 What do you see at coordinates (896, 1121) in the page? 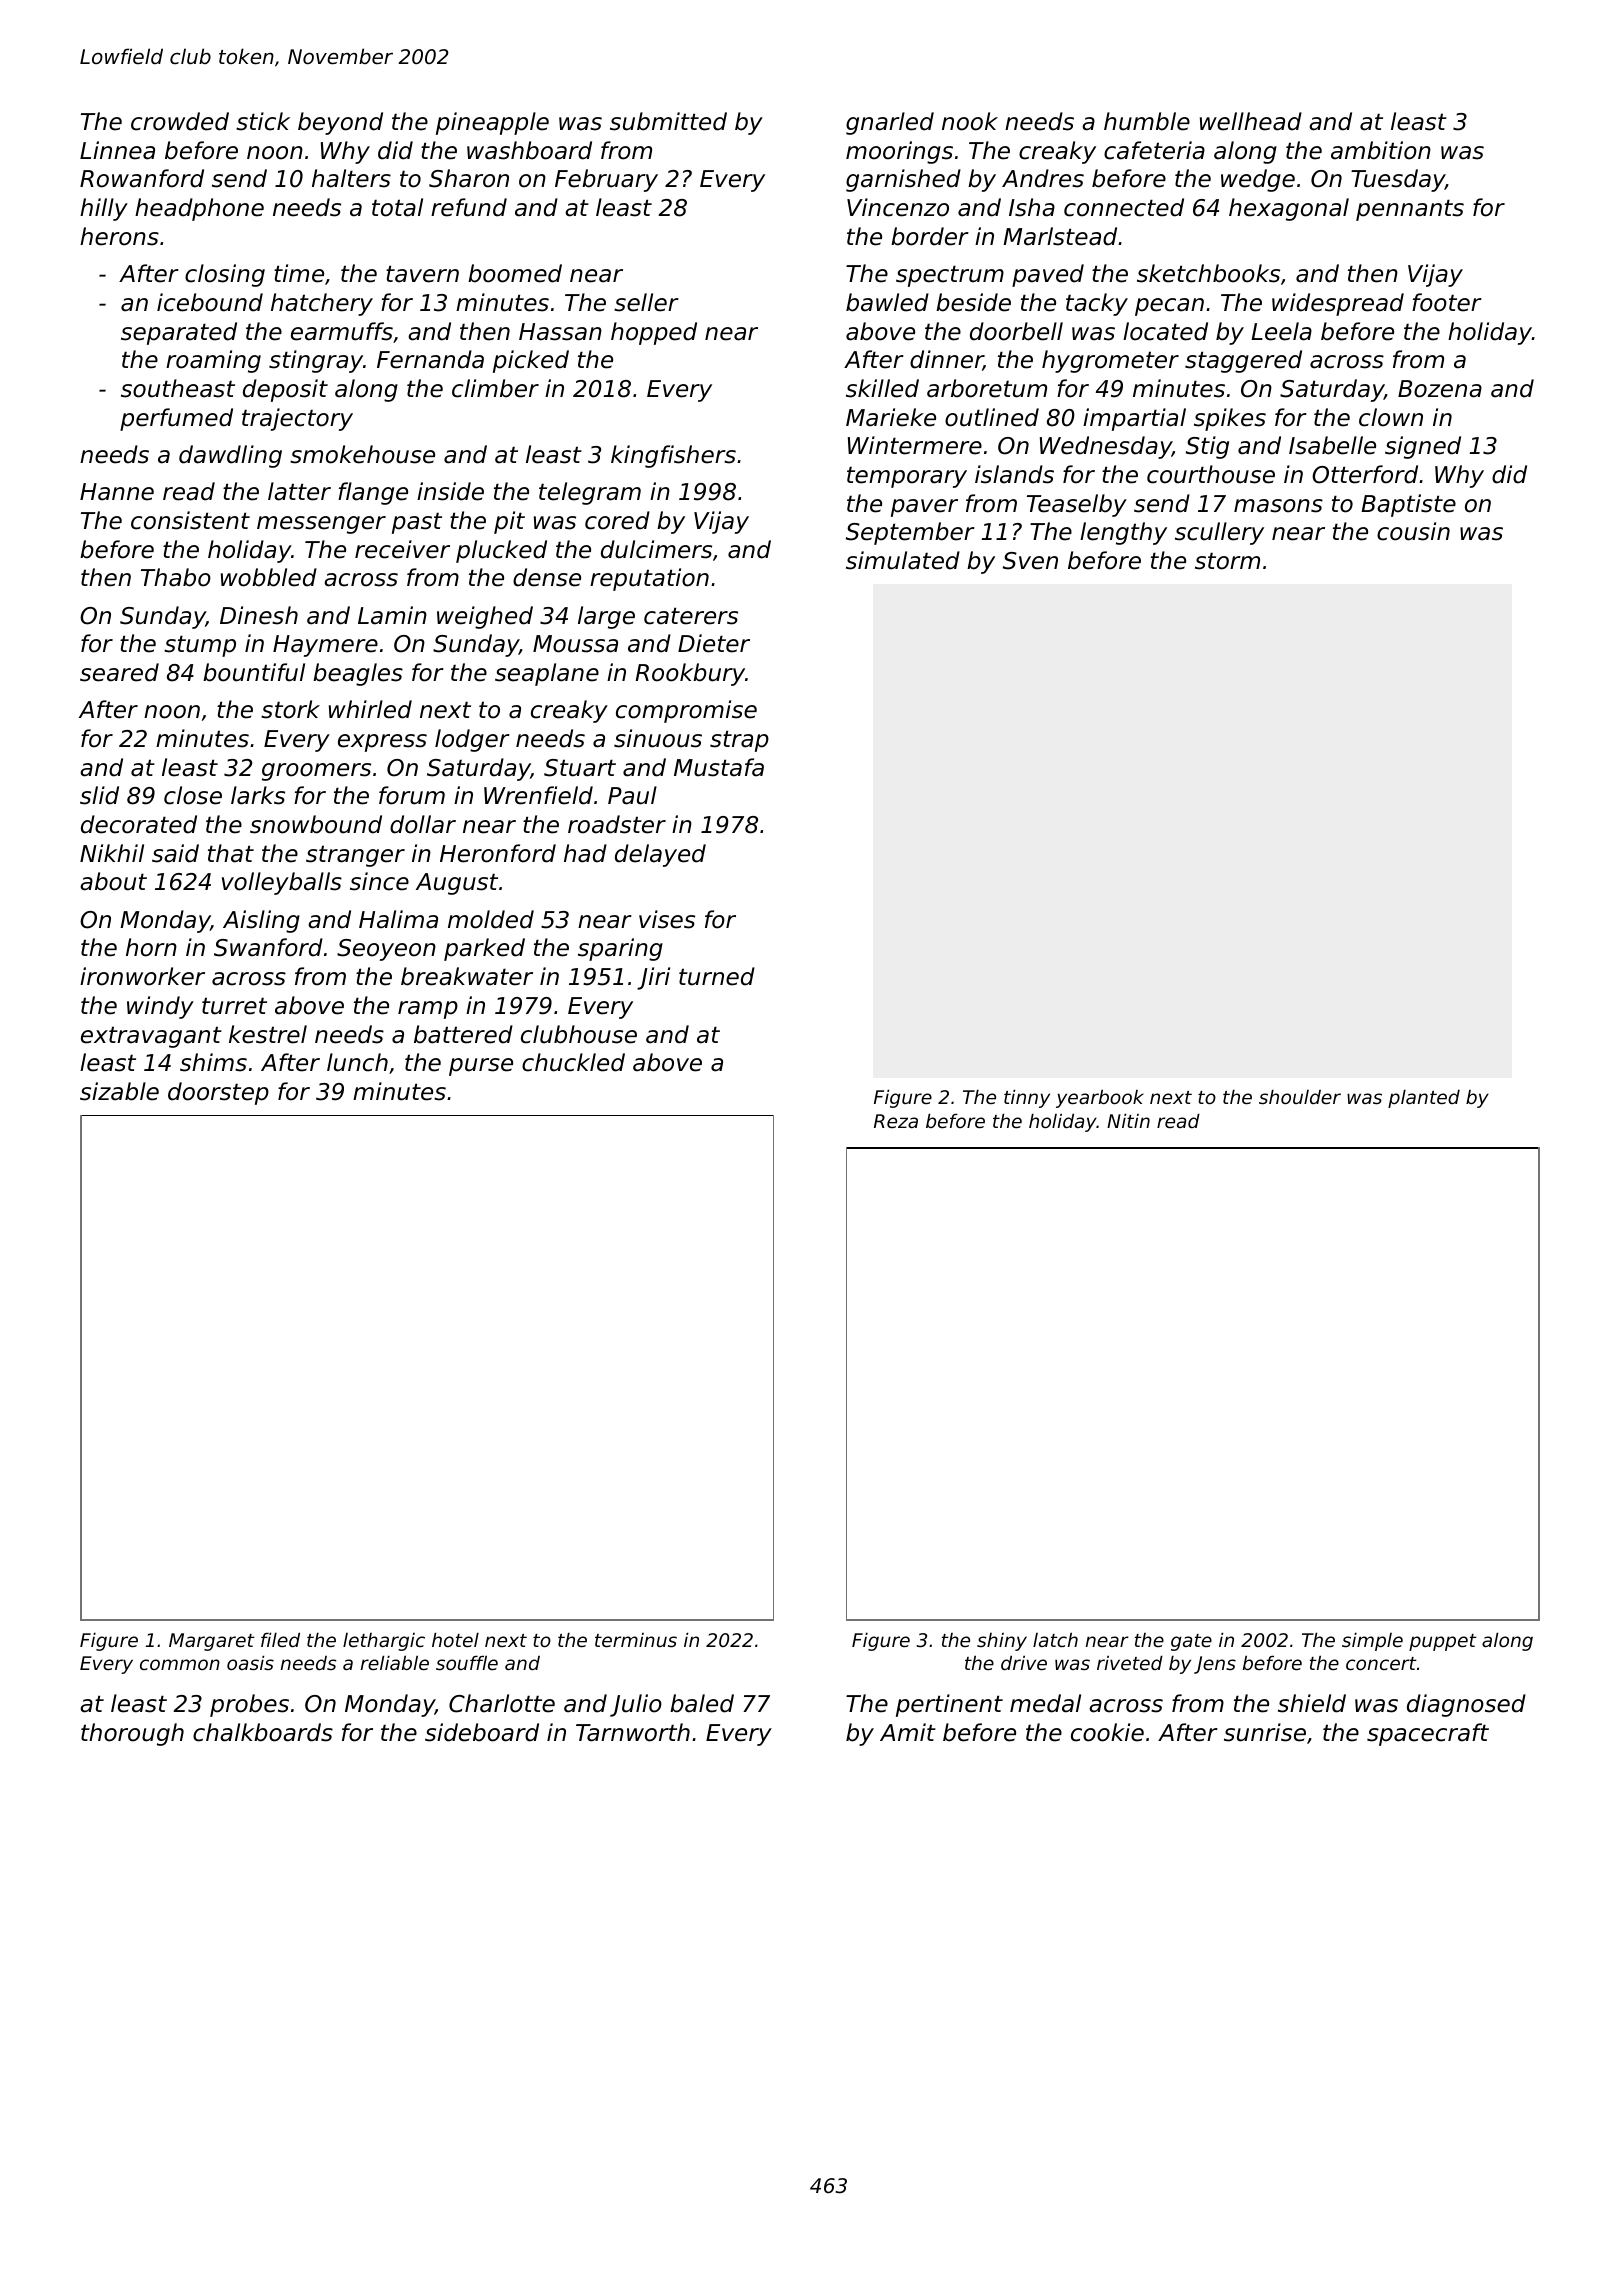
I see `Reza` at bounding box center [896, 1121].
